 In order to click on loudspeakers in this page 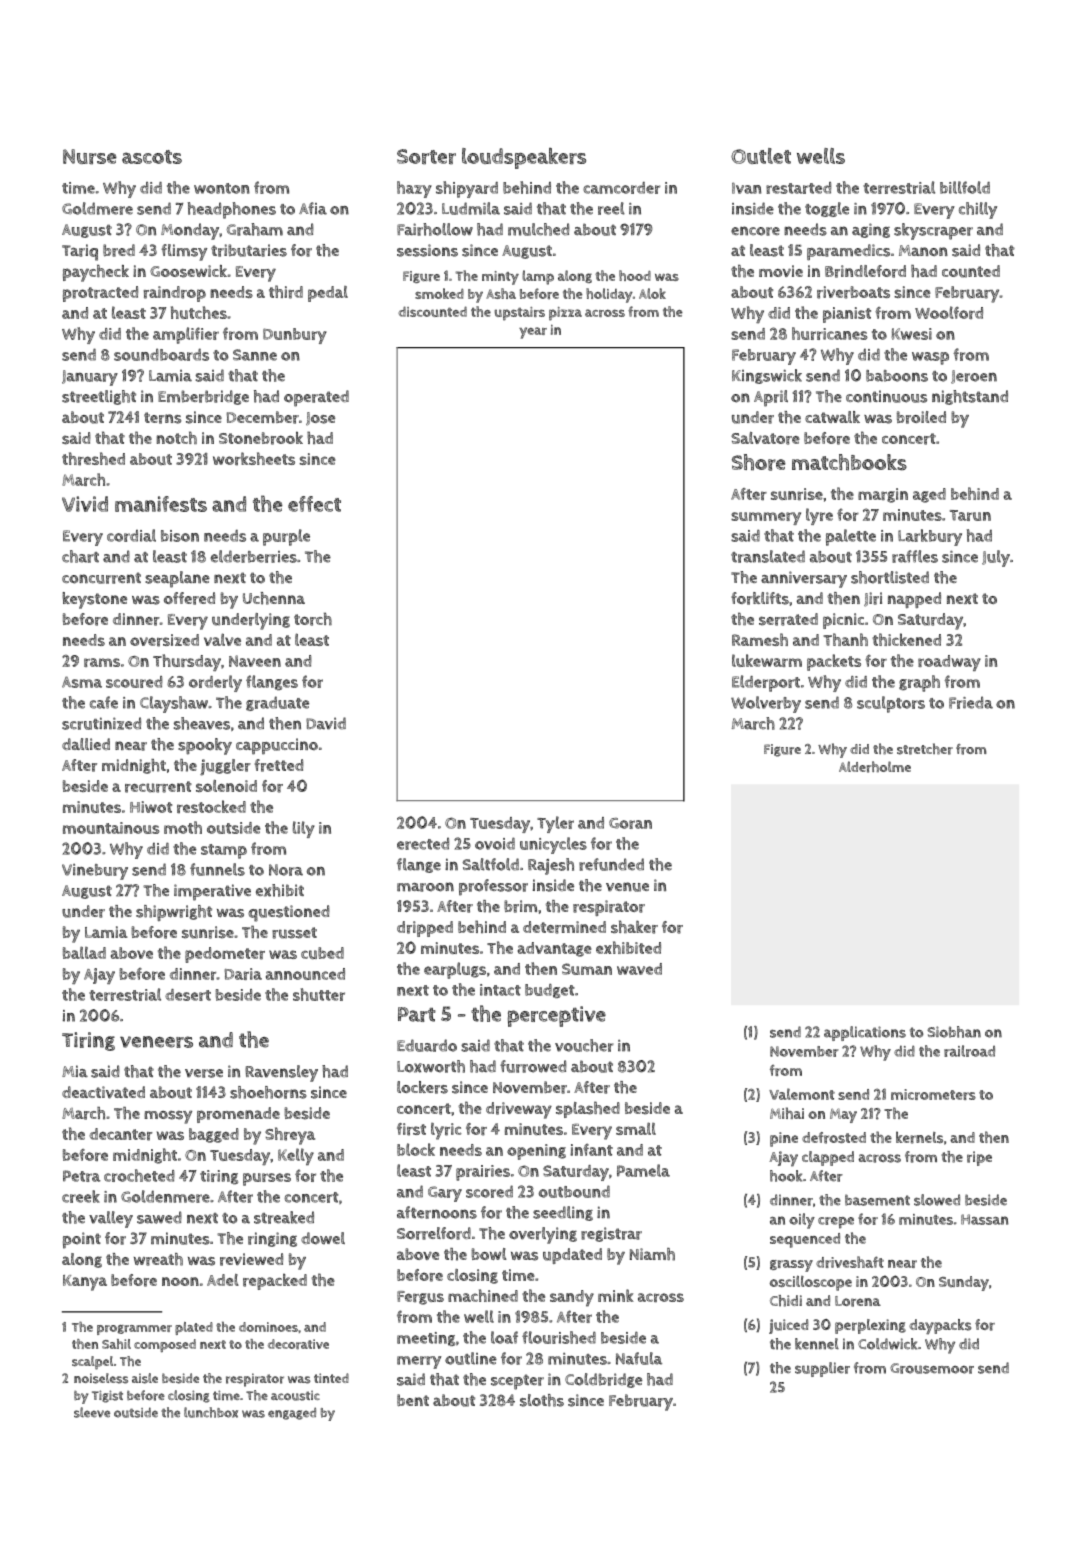, I will do `click(524, 158)`.
